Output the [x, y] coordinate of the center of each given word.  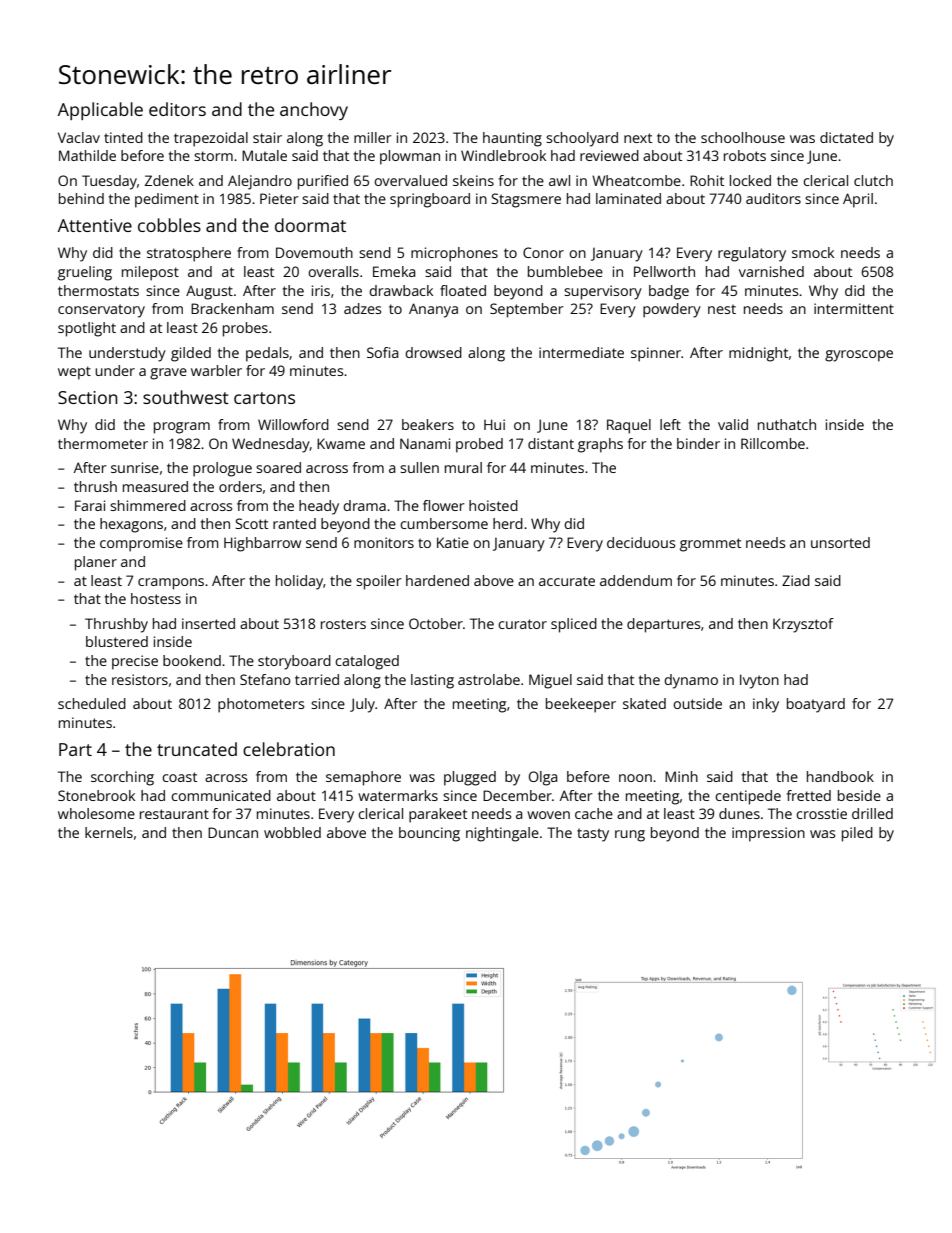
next [638, 138]
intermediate [581, 352]
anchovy [314, 111]
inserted [208, 623]
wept [74, 373]
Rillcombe [773, 443]
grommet [710, 545]
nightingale [502, 834]
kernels [109, 832]
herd [508, 523]
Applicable [100, 111]
